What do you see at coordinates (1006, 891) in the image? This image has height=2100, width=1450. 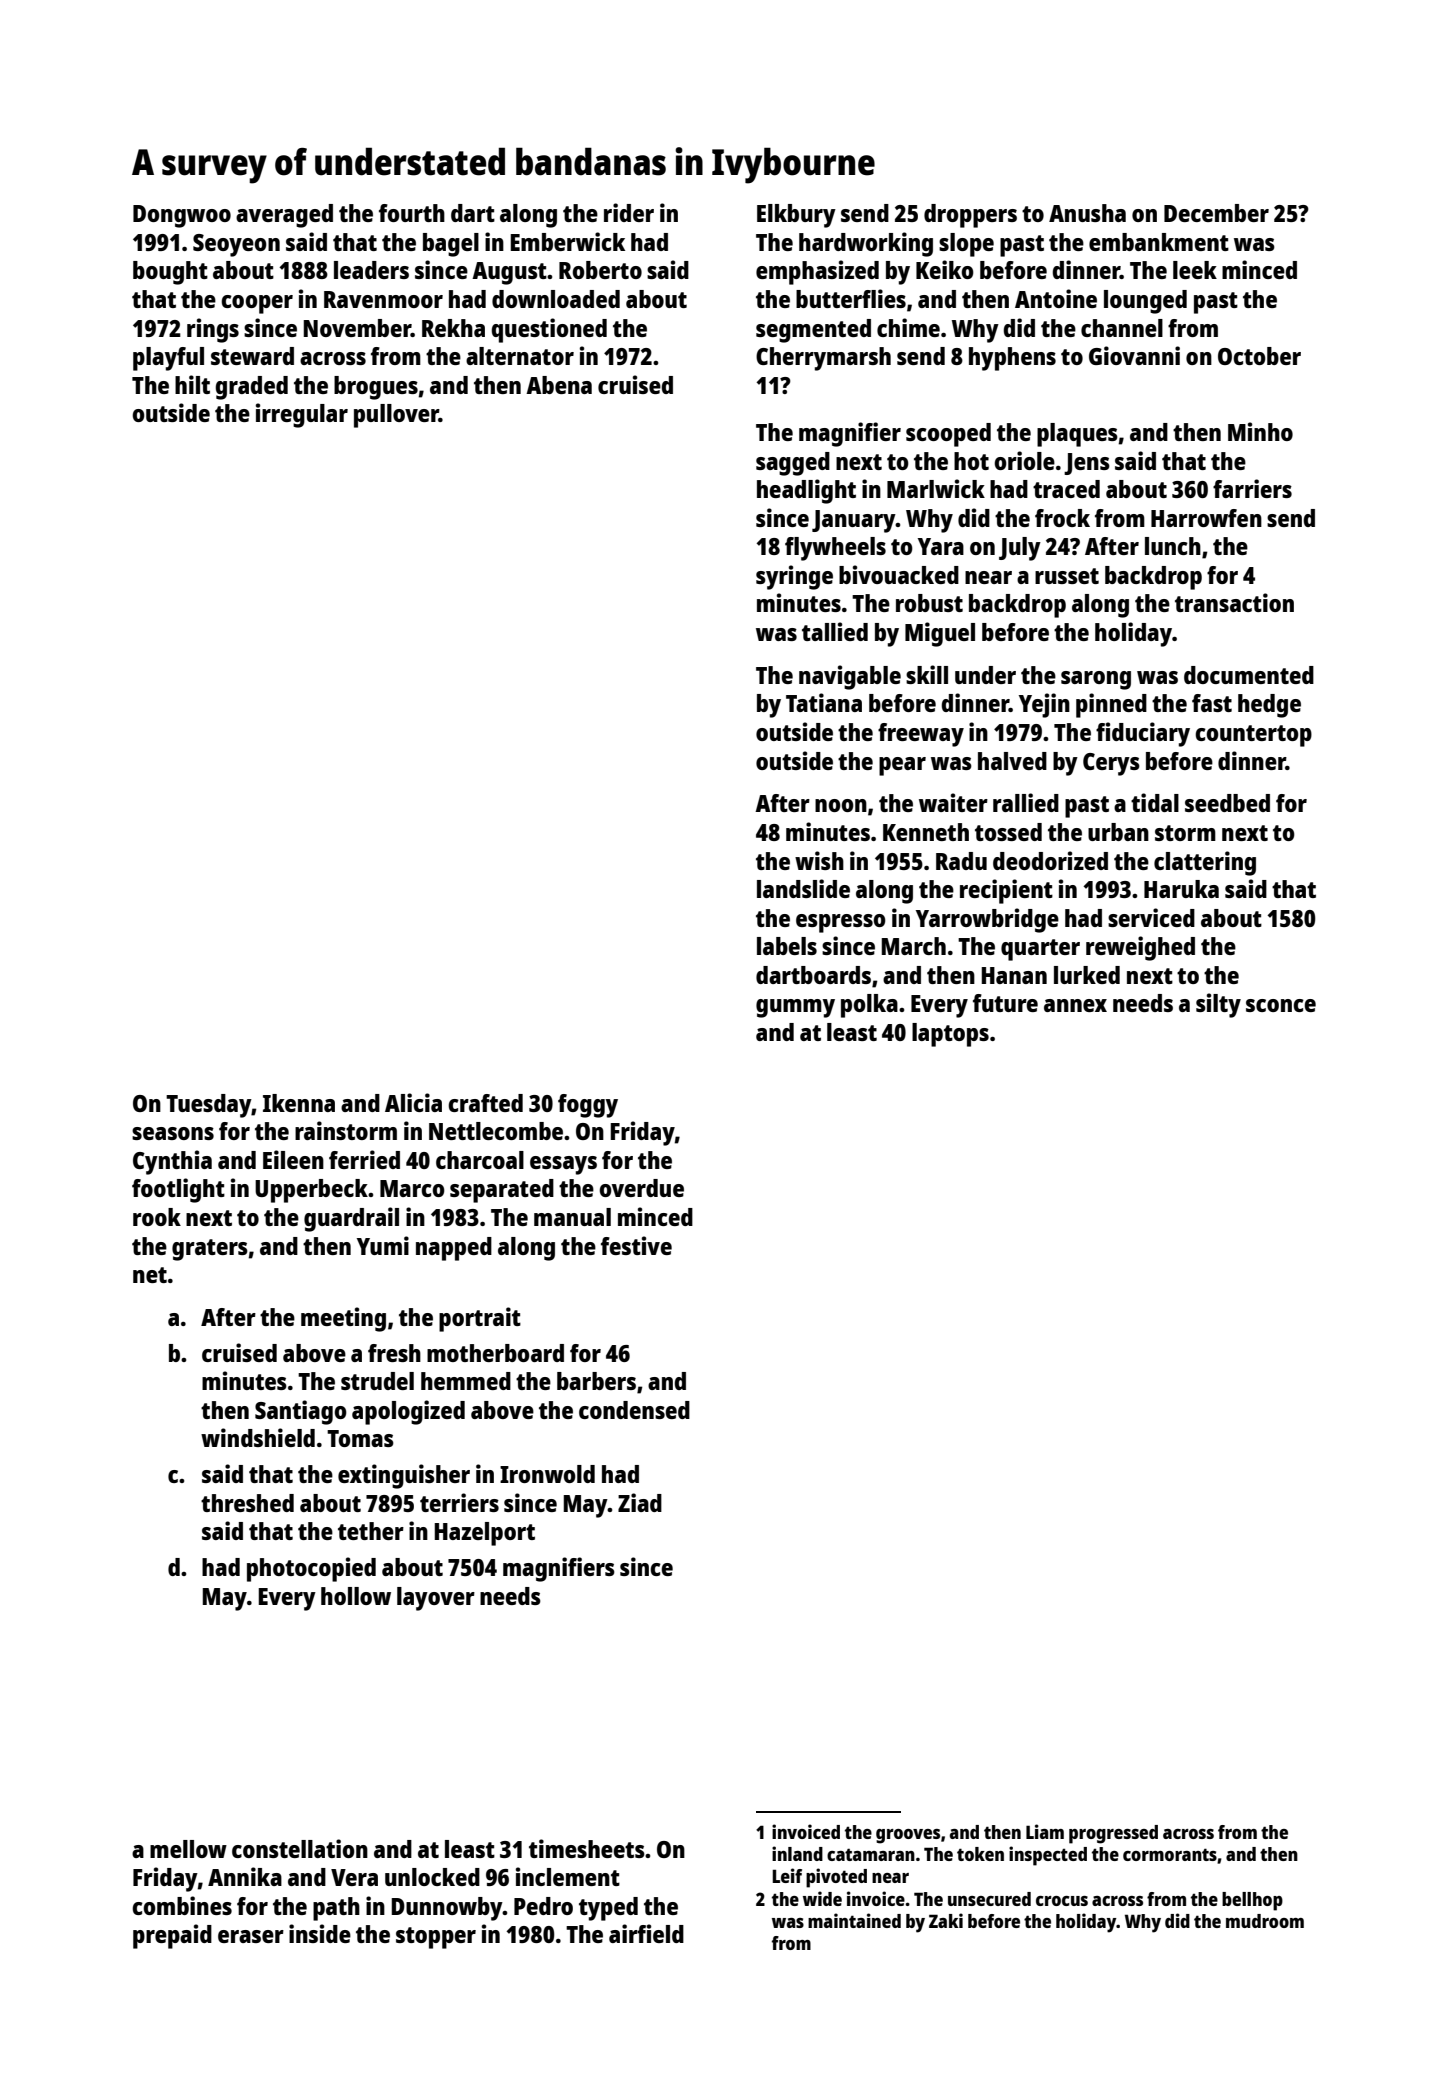 I see `recipient` at bounding box center [1006, 891].
